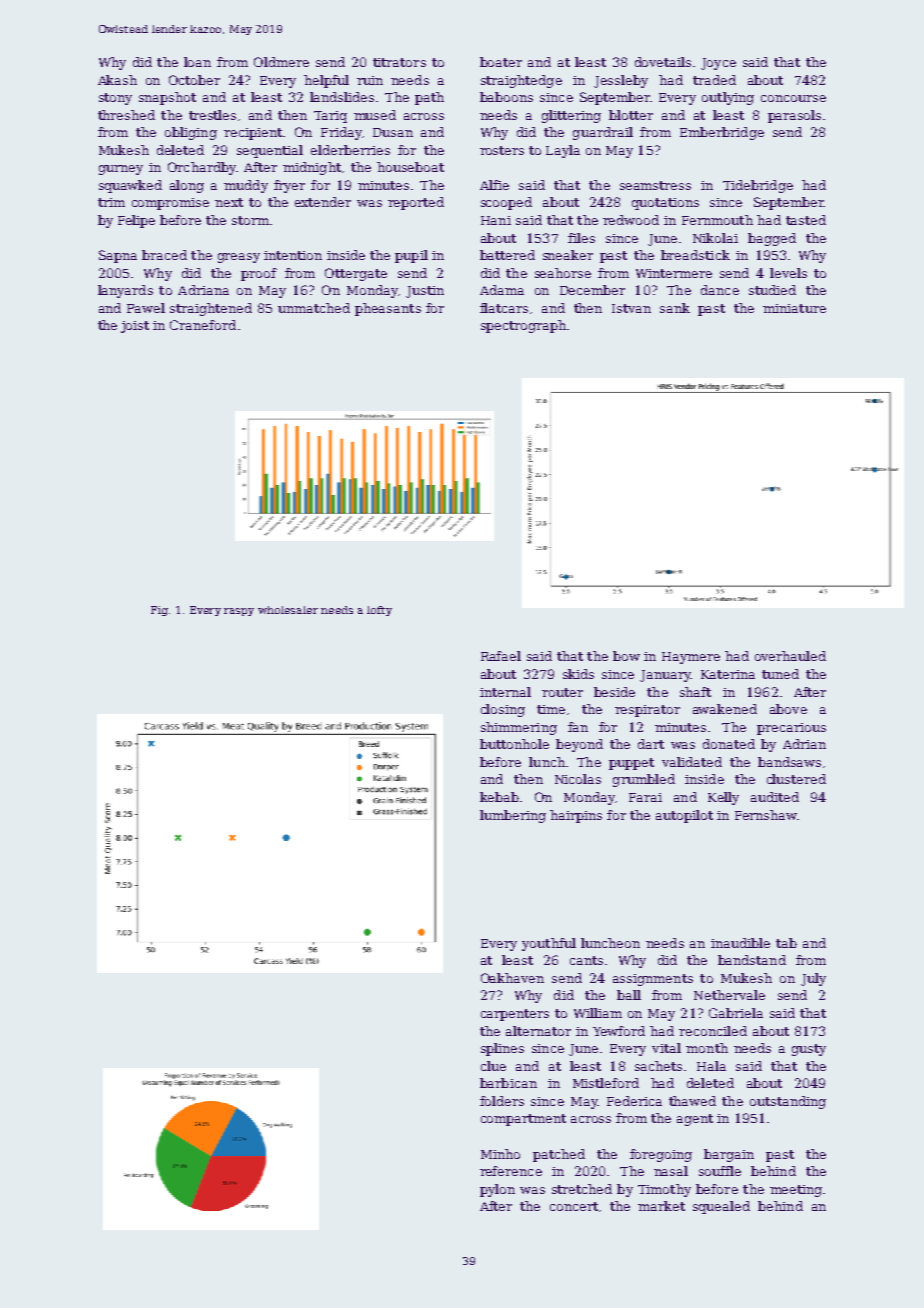 The width and height of the page is (924, 1308). I want to click on youthful, so click(549, 944).
